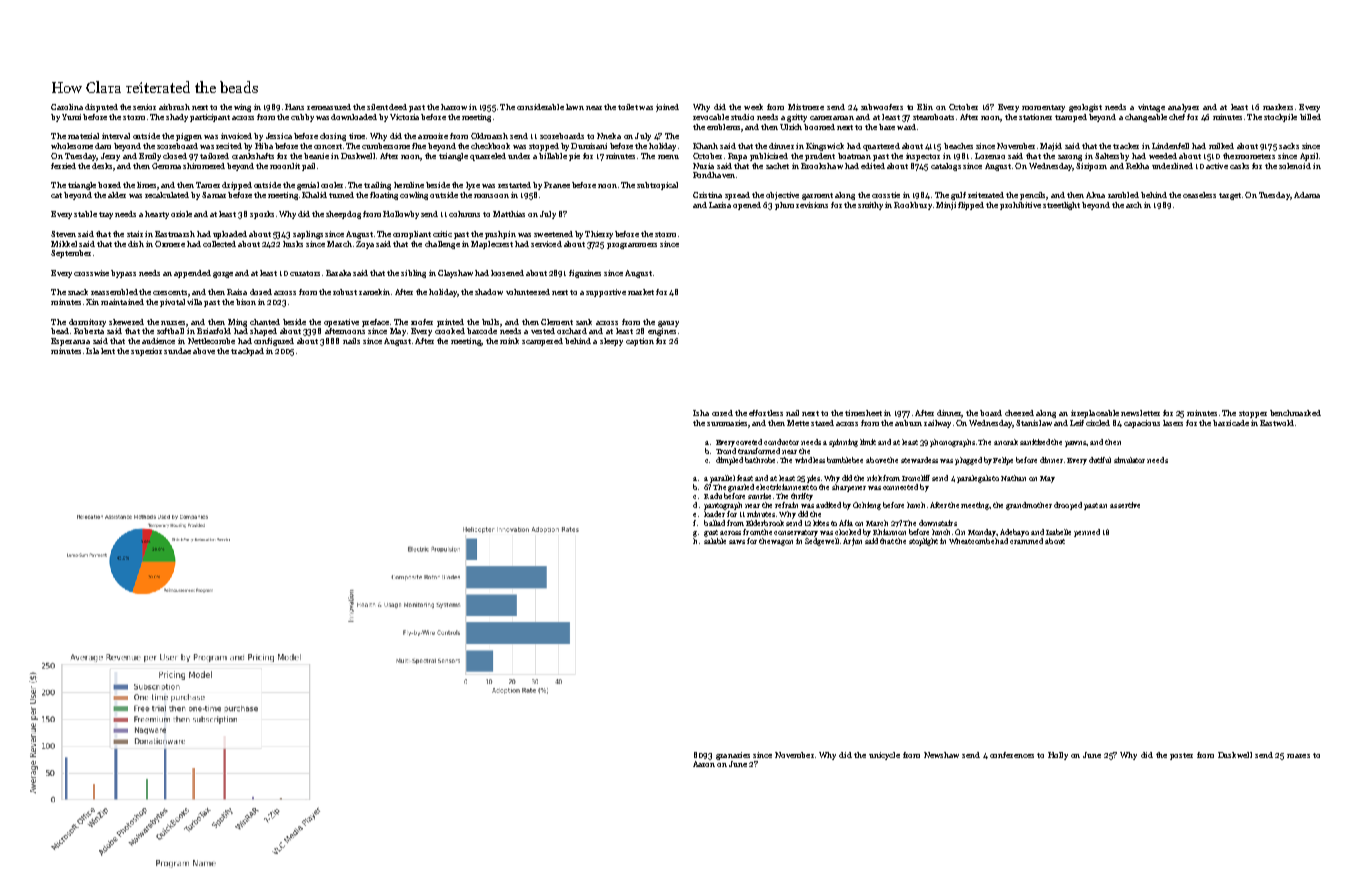  What do you see at coordinates (1125, 505) in the screenshot?
I see `assertive` at bounding box center [1125, 505].
